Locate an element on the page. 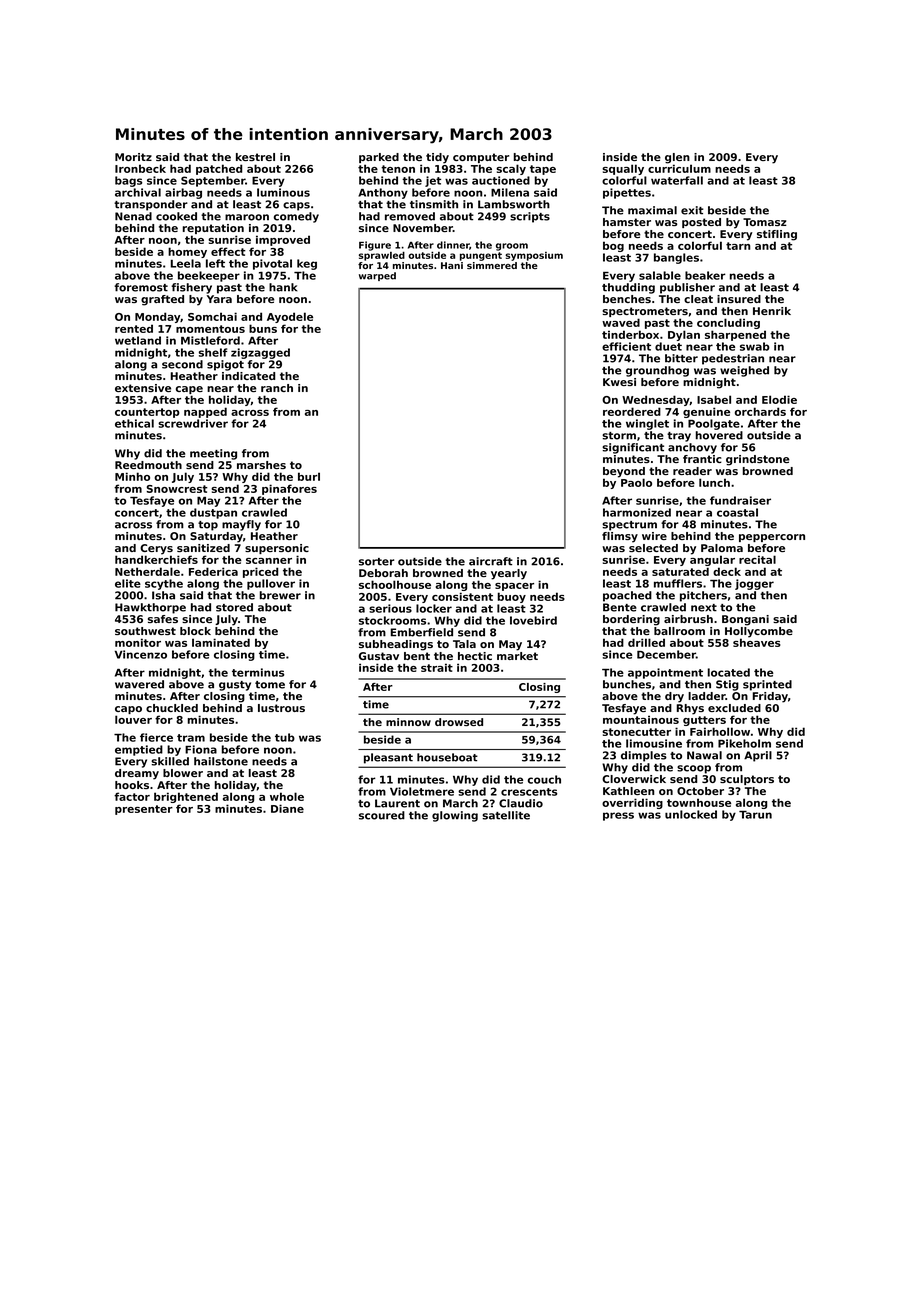  marshes is located at coordinates (261, 465).
